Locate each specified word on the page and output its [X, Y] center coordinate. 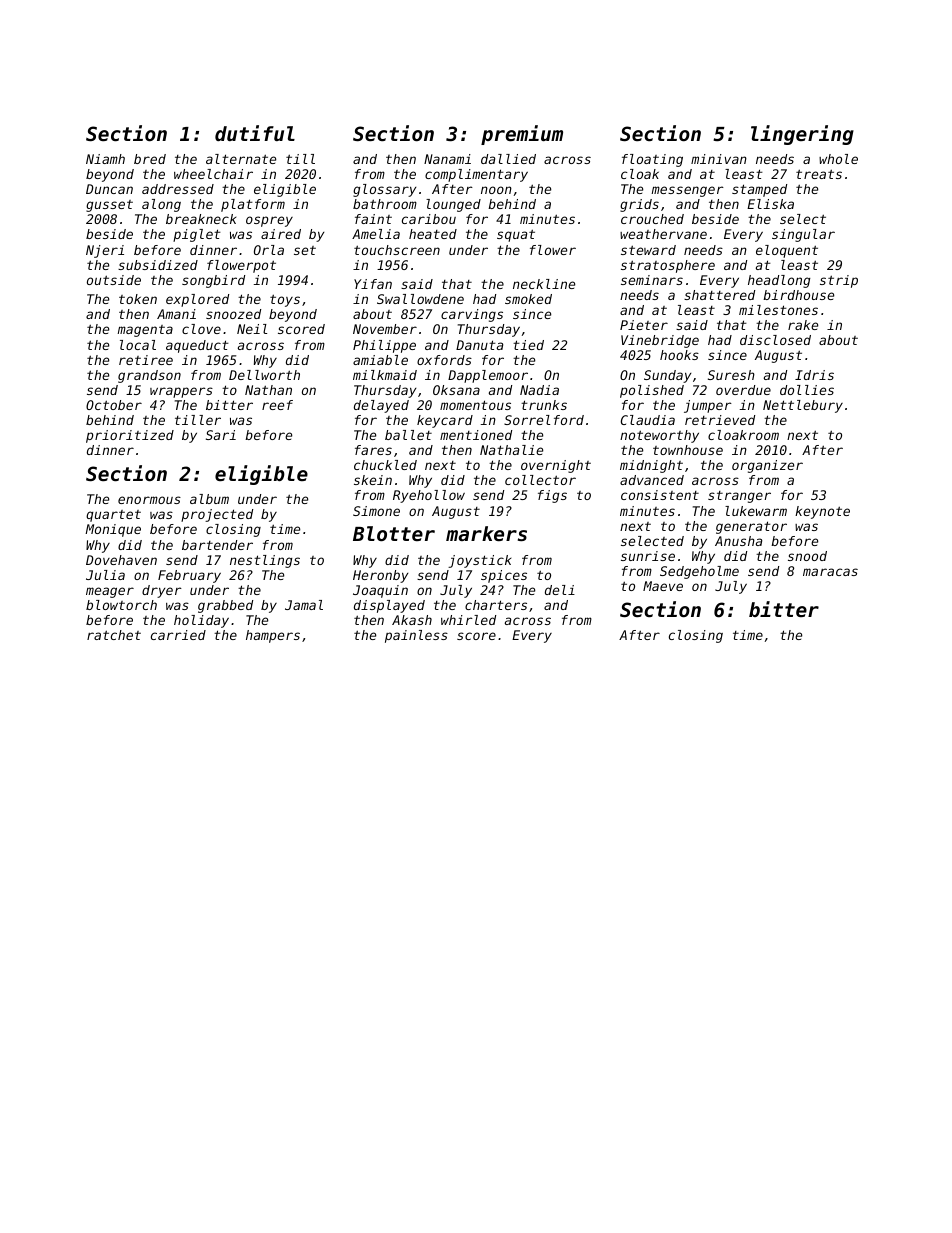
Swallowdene [420, 299]
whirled [468, 620]
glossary [384, 190]
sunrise [648, 556]
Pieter [644, 325]
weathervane [663, 234]
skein [373, 480]
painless [416, 636]
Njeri [105, 251]
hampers [273, 636]
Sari [221, 435]
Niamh [105, 159]
